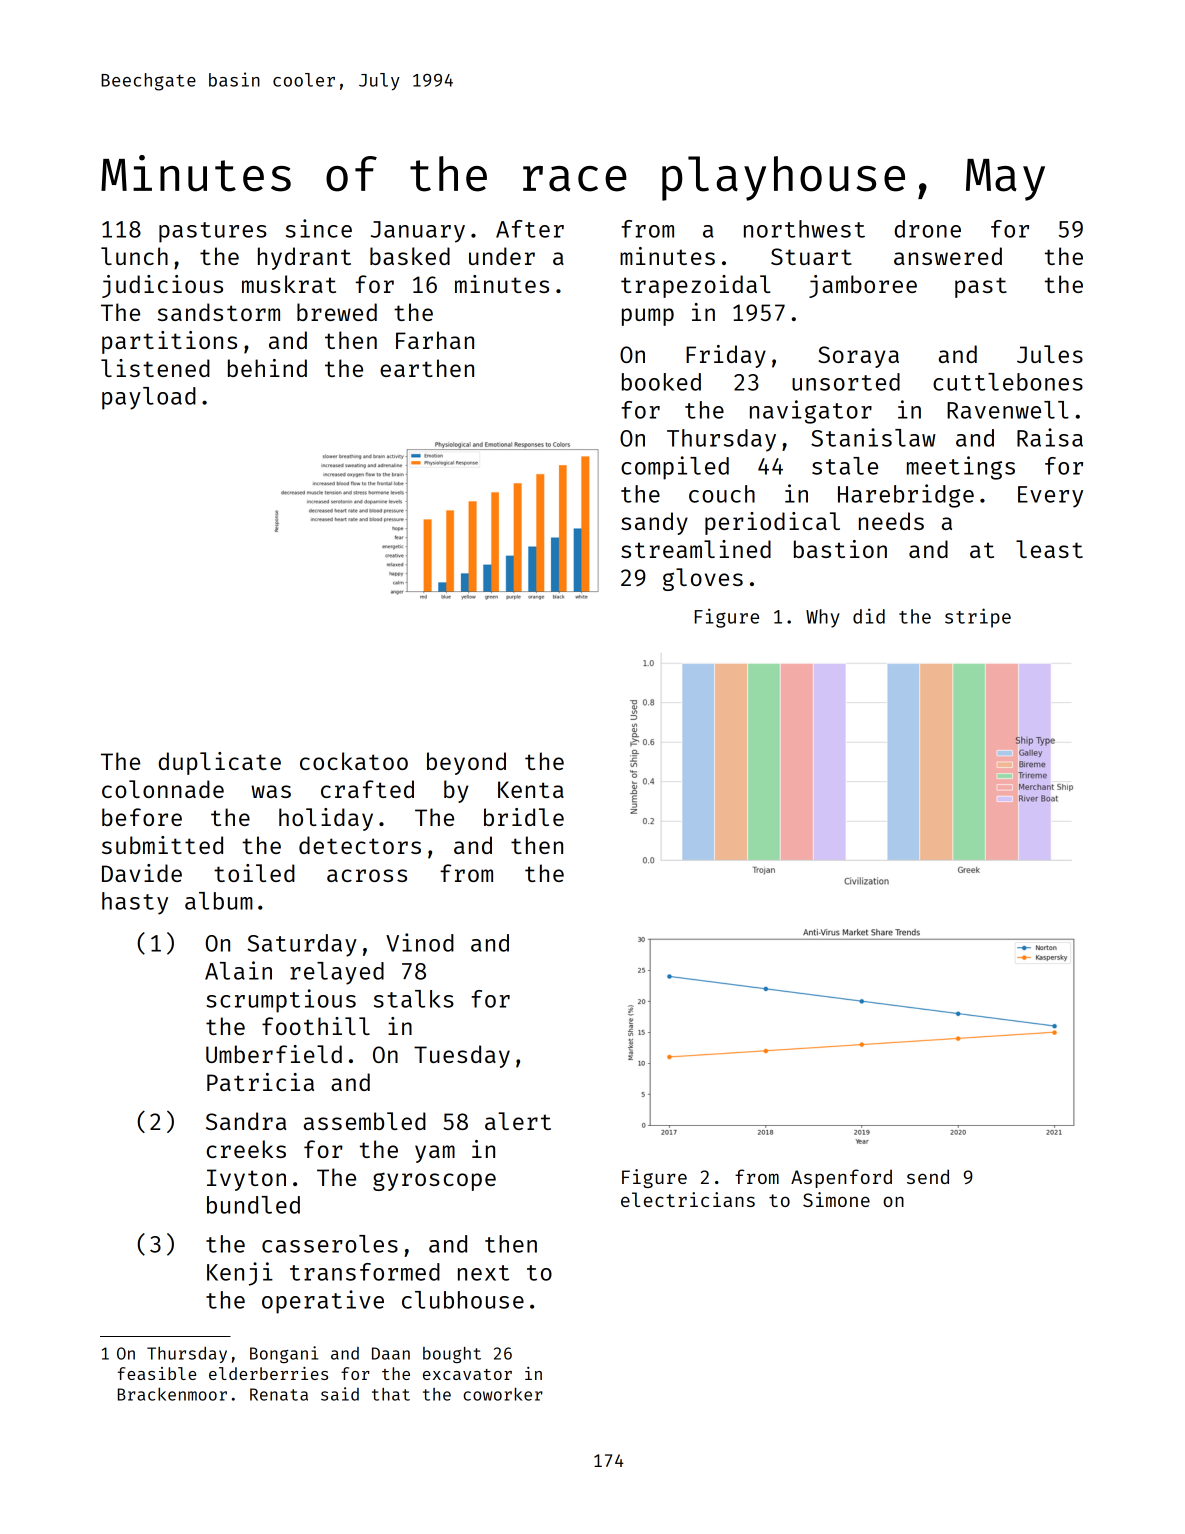 The image size is (1185, 1534). What do you see at coordinates (524, 817) in the screenshot?
I see `bridle` at bounding box center [524, 817].
